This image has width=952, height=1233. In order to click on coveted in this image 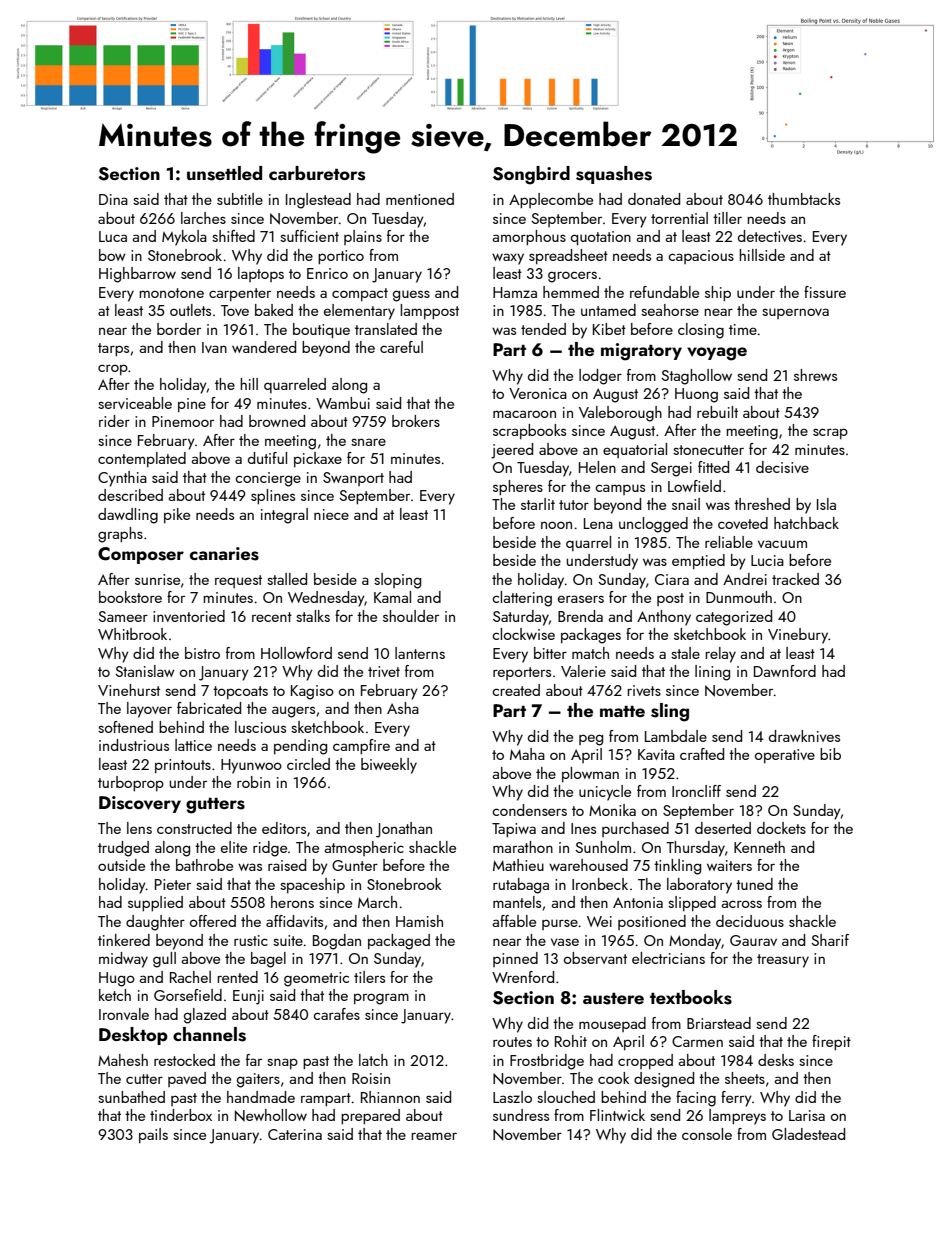, I will do `click(743, 523)`.
